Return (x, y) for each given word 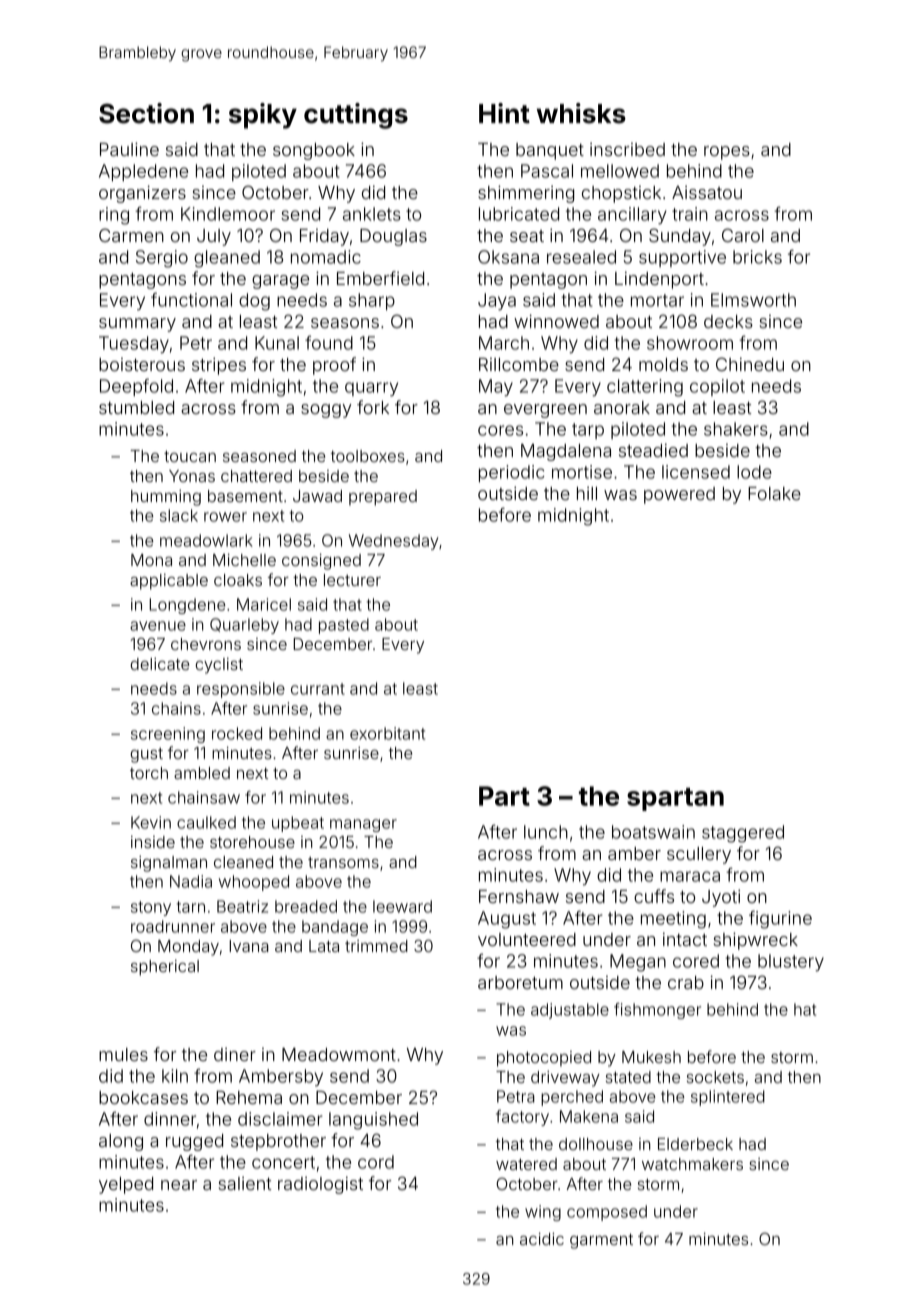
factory (522, 1118)
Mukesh (651, 1057)
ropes (727, 153)
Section (146, 113)
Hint (504, 113)
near (179, 1185)
